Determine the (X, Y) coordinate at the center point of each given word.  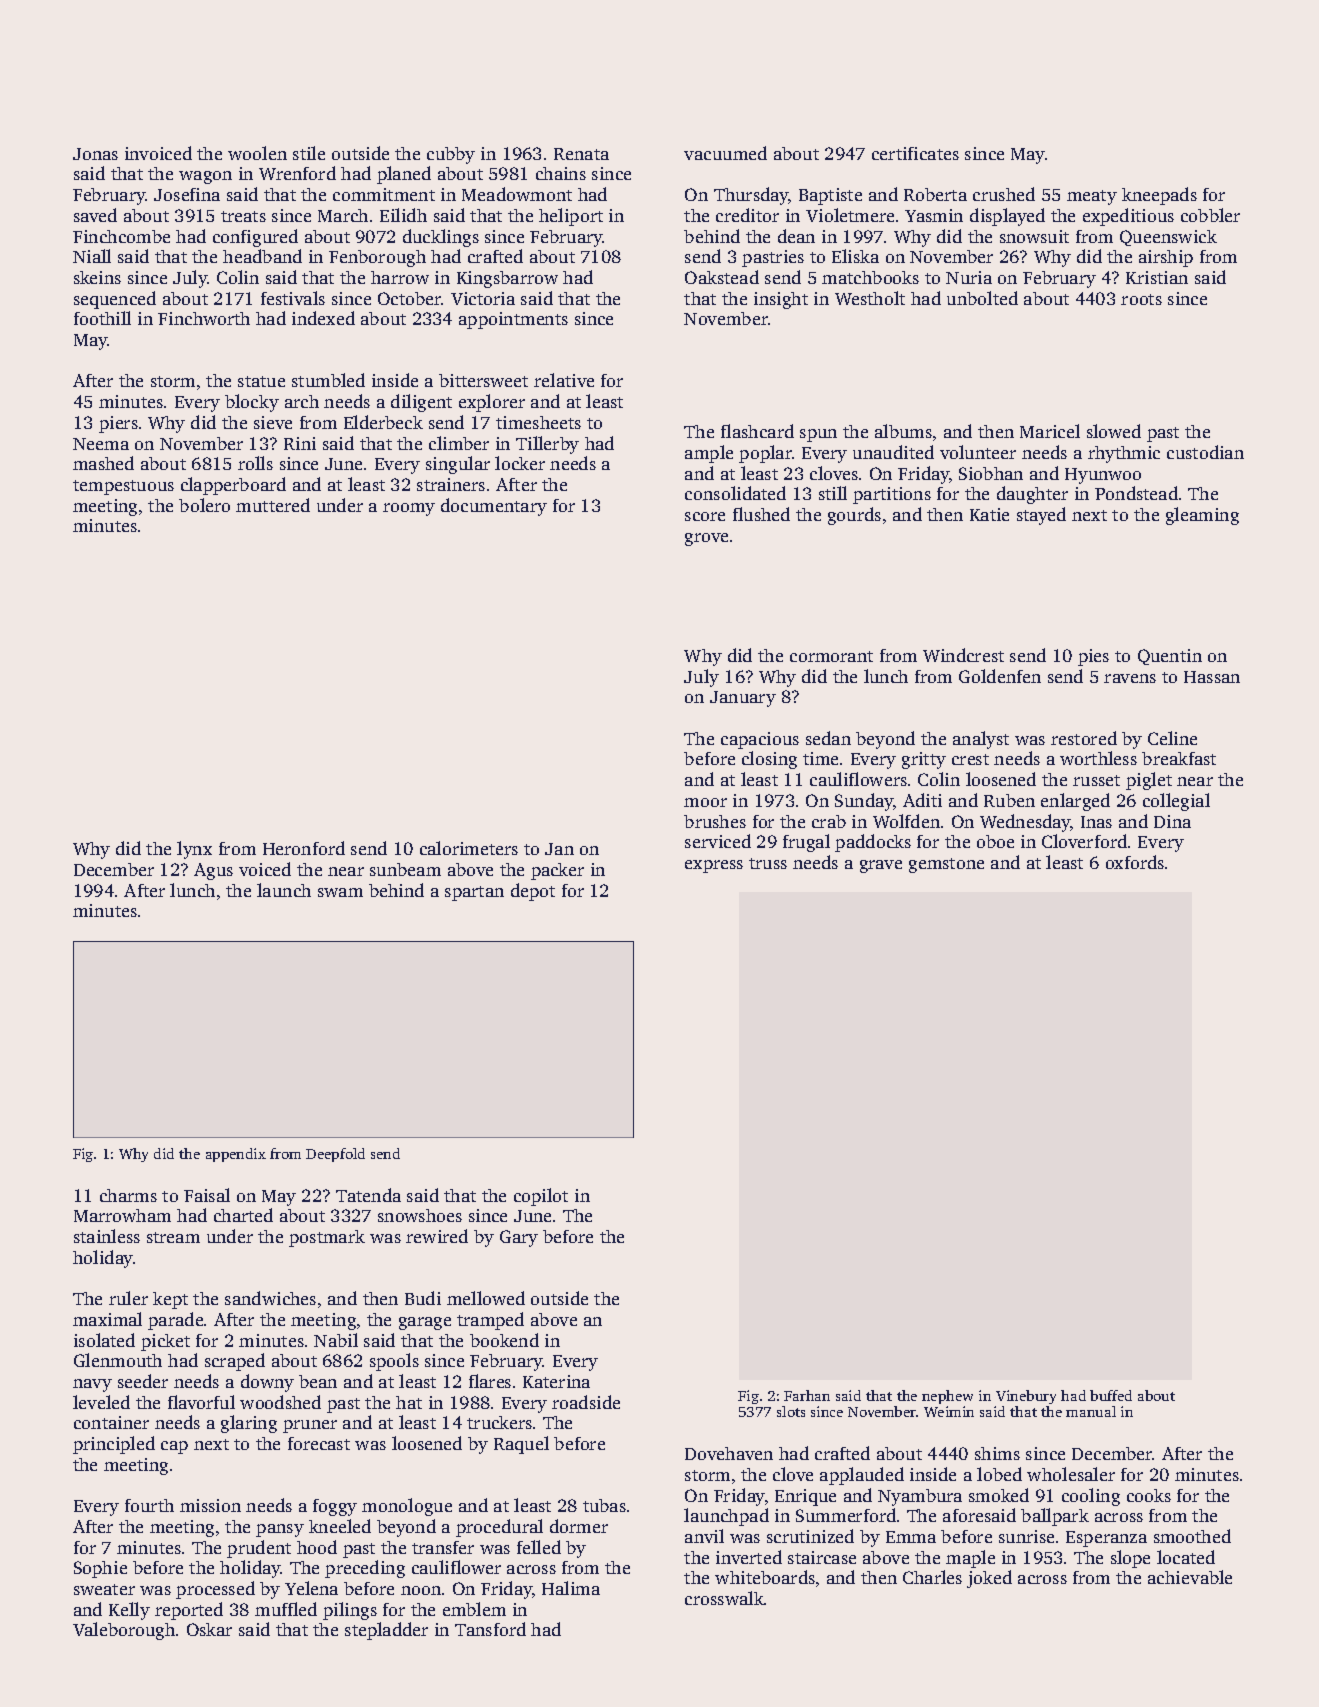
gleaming (1202, 516)
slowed (1114, 431)
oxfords (1135, 862)
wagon (205, 177)
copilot (541, 1197)
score (705, 516)
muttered (273, 505)
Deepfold (335, 1155)
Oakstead (722, 277)
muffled (286, 1609)
